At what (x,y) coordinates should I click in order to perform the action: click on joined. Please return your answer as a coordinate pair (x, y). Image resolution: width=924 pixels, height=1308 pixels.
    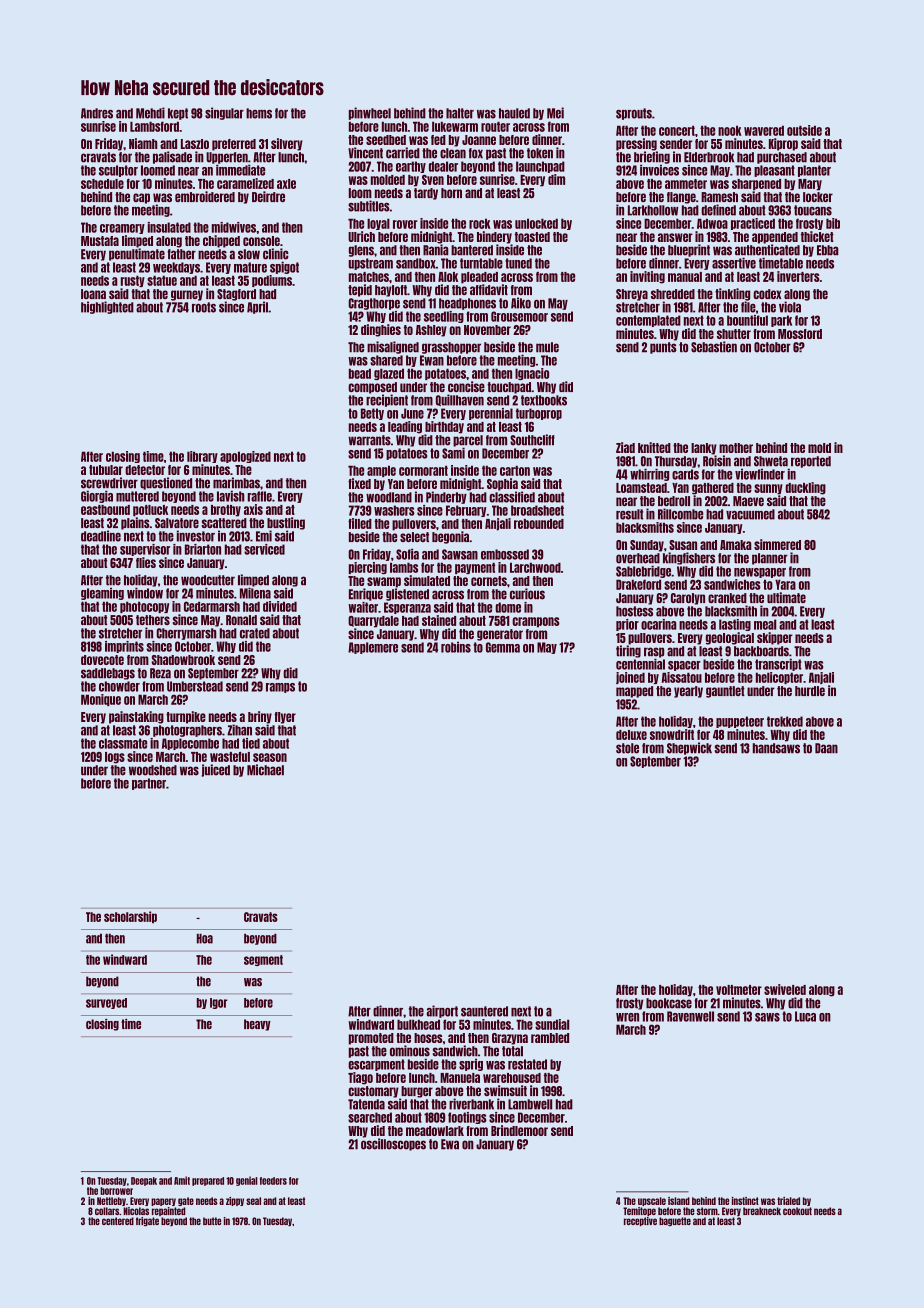
    Looking at the image, I should click on (630, 678).
